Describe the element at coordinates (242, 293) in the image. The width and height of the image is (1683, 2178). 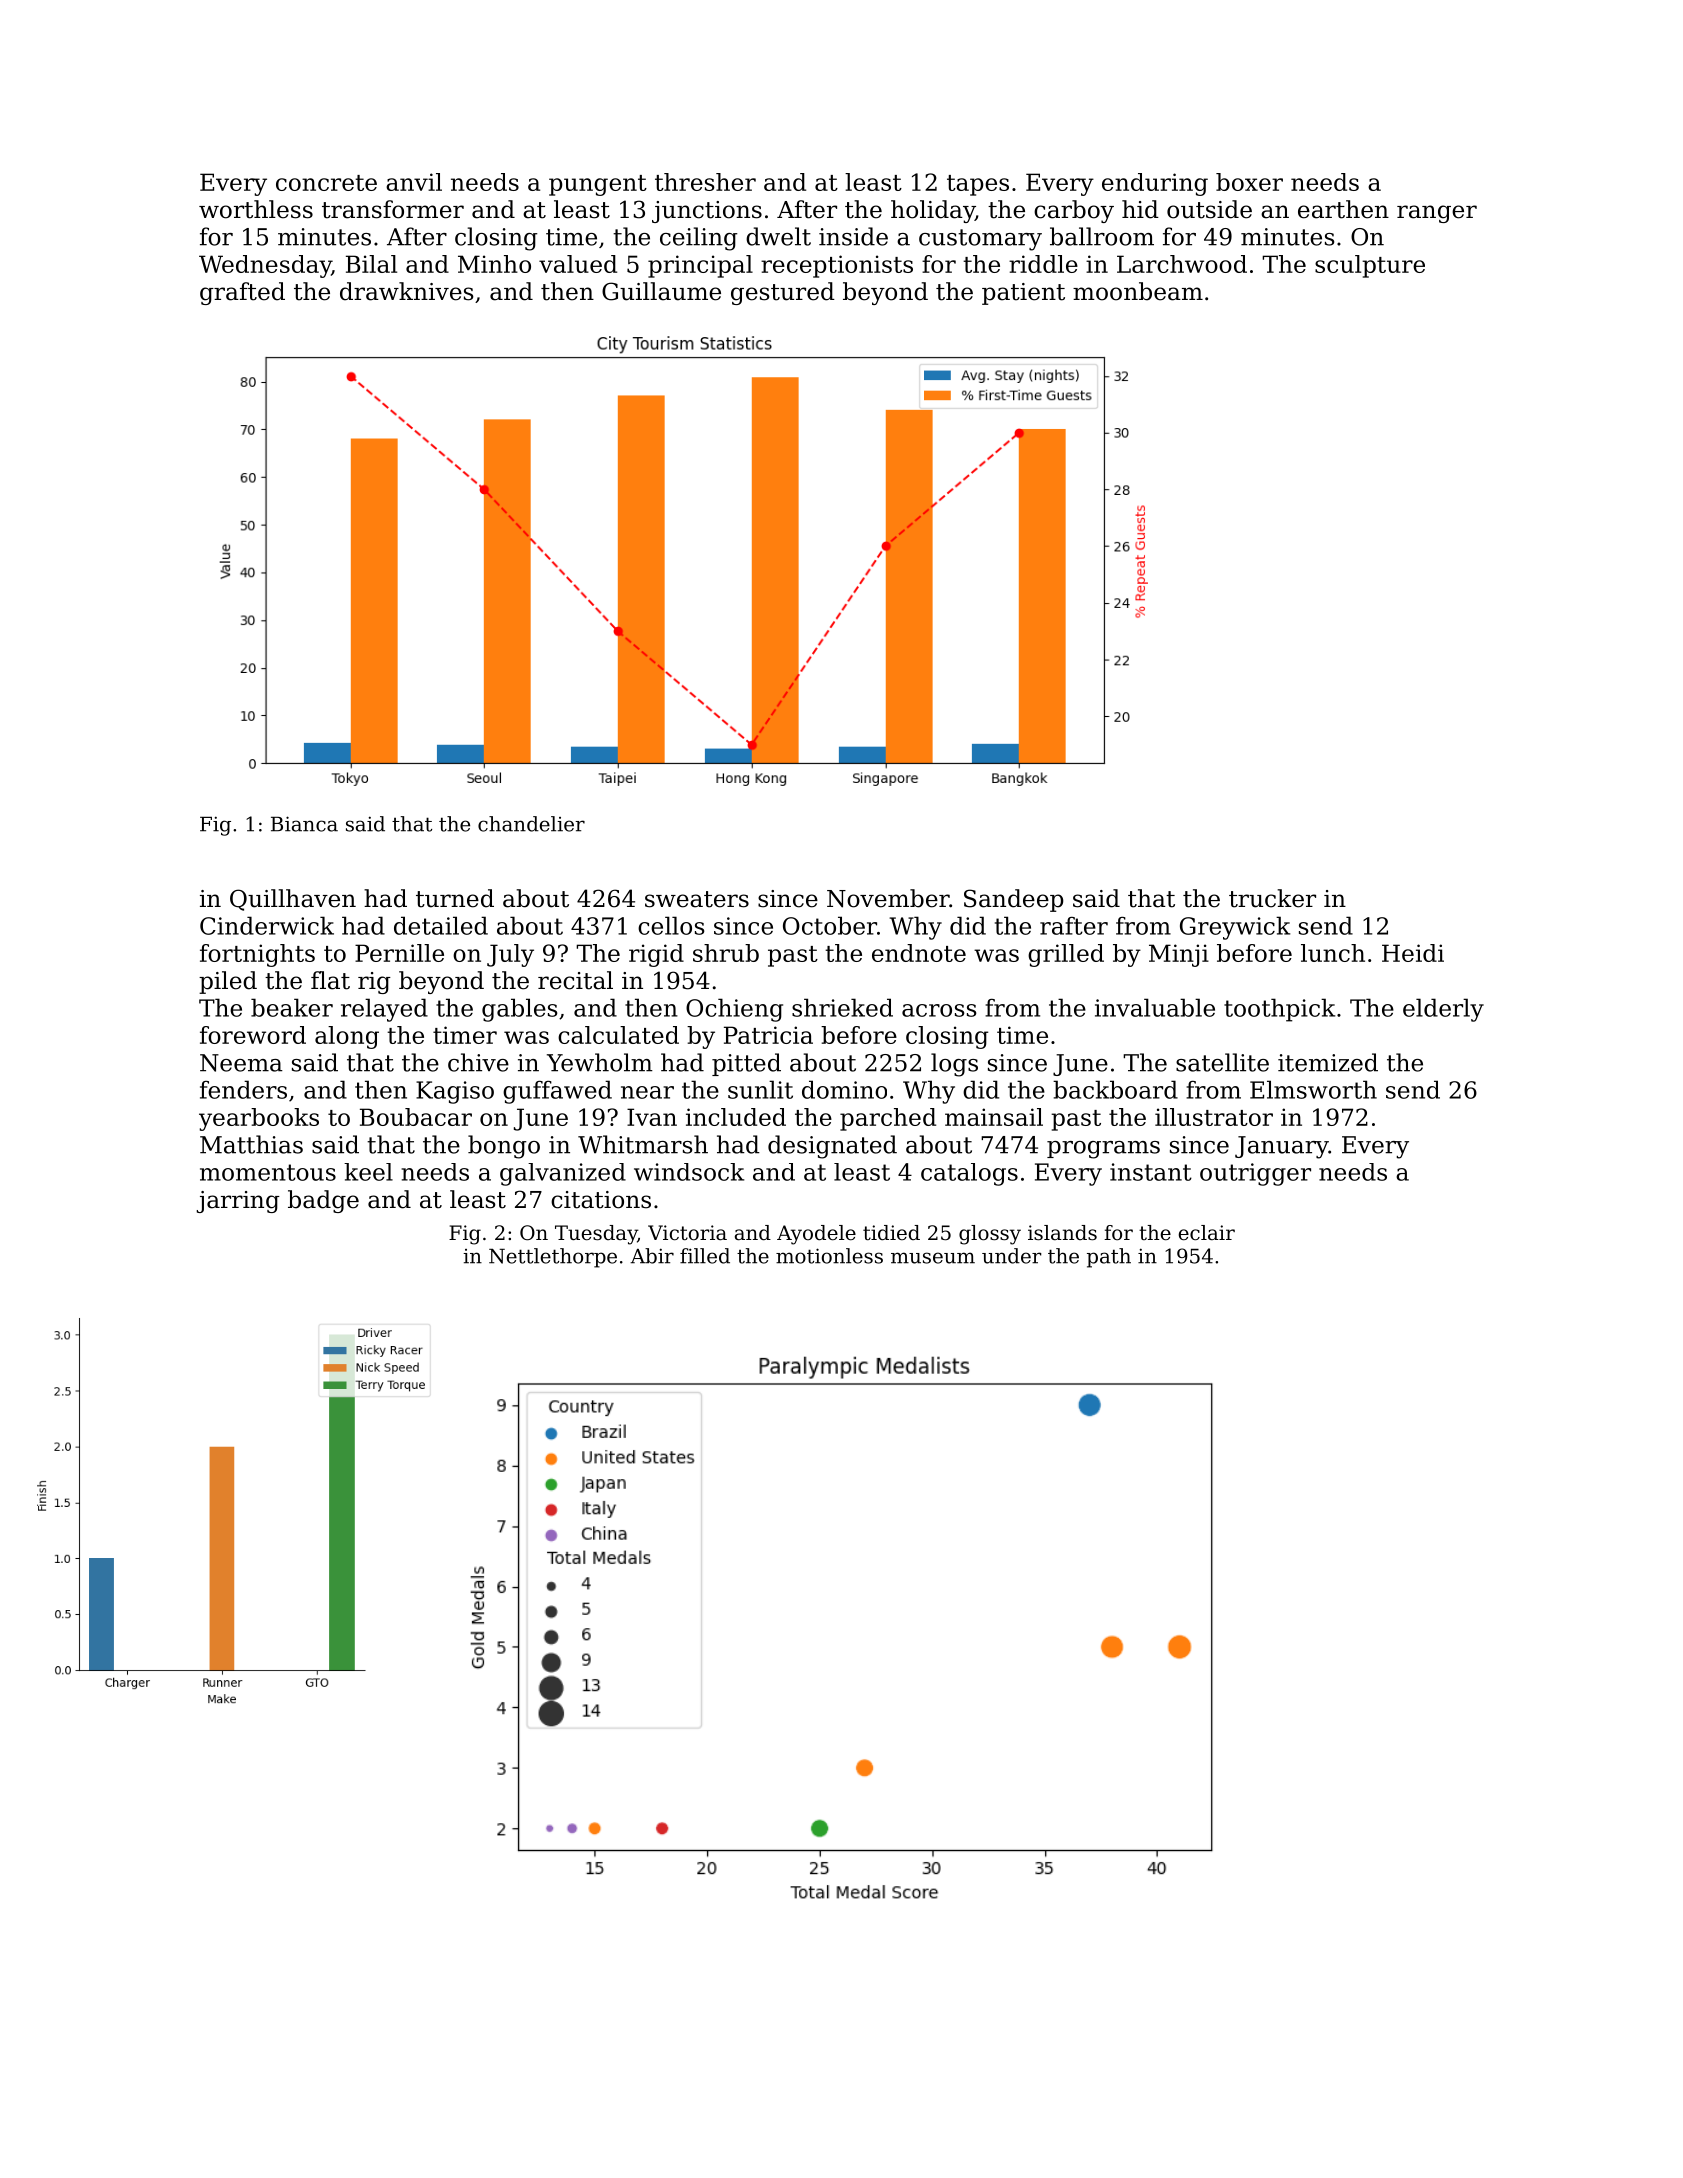
I see `grafted` at that location.
